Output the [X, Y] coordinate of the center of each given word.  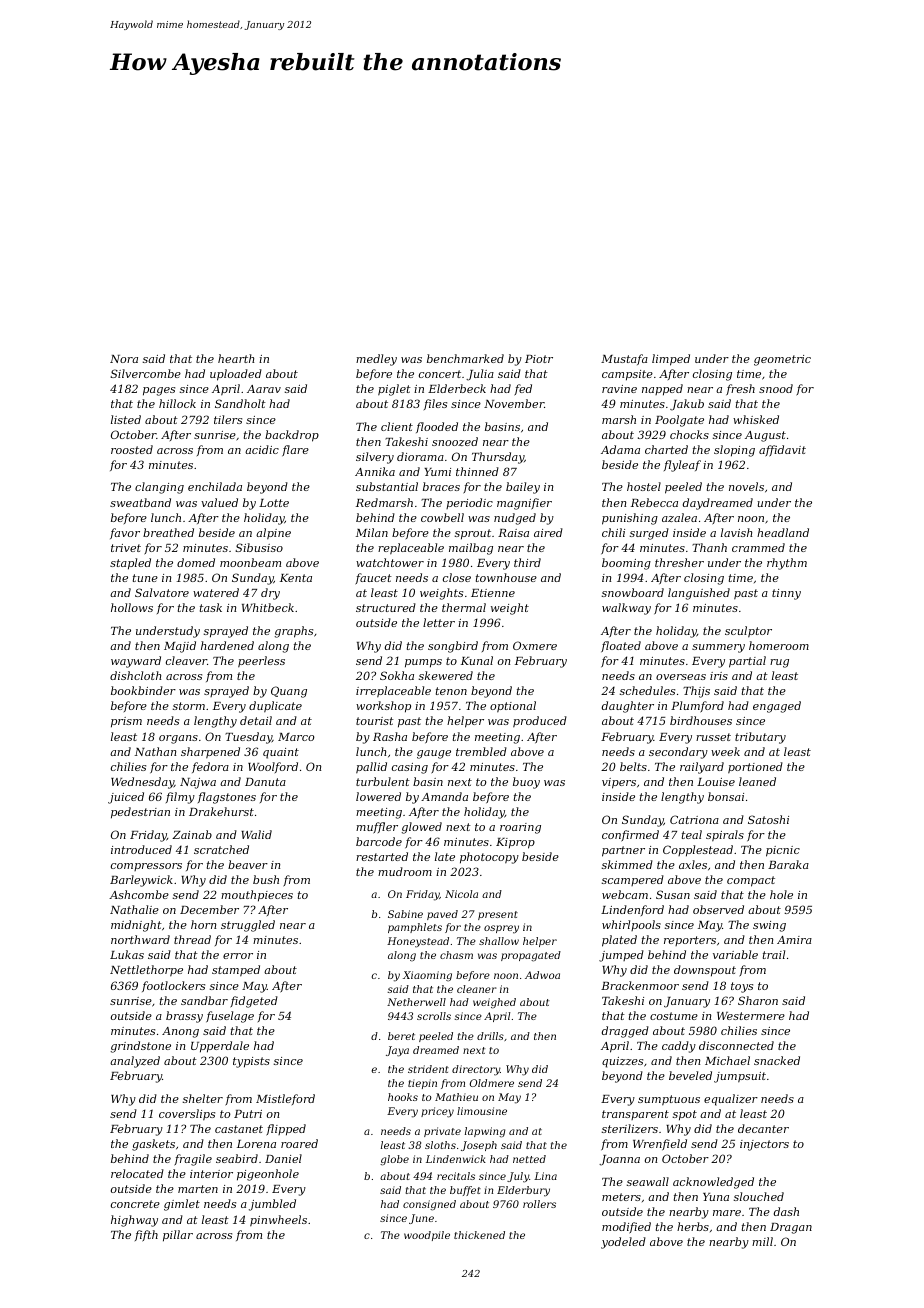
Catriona [694, 819]
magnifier [524, 504]
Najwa [198, 783]
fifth [146, 1236]
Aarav [264, 389]
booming [626, 564]
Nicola [461, 894]
